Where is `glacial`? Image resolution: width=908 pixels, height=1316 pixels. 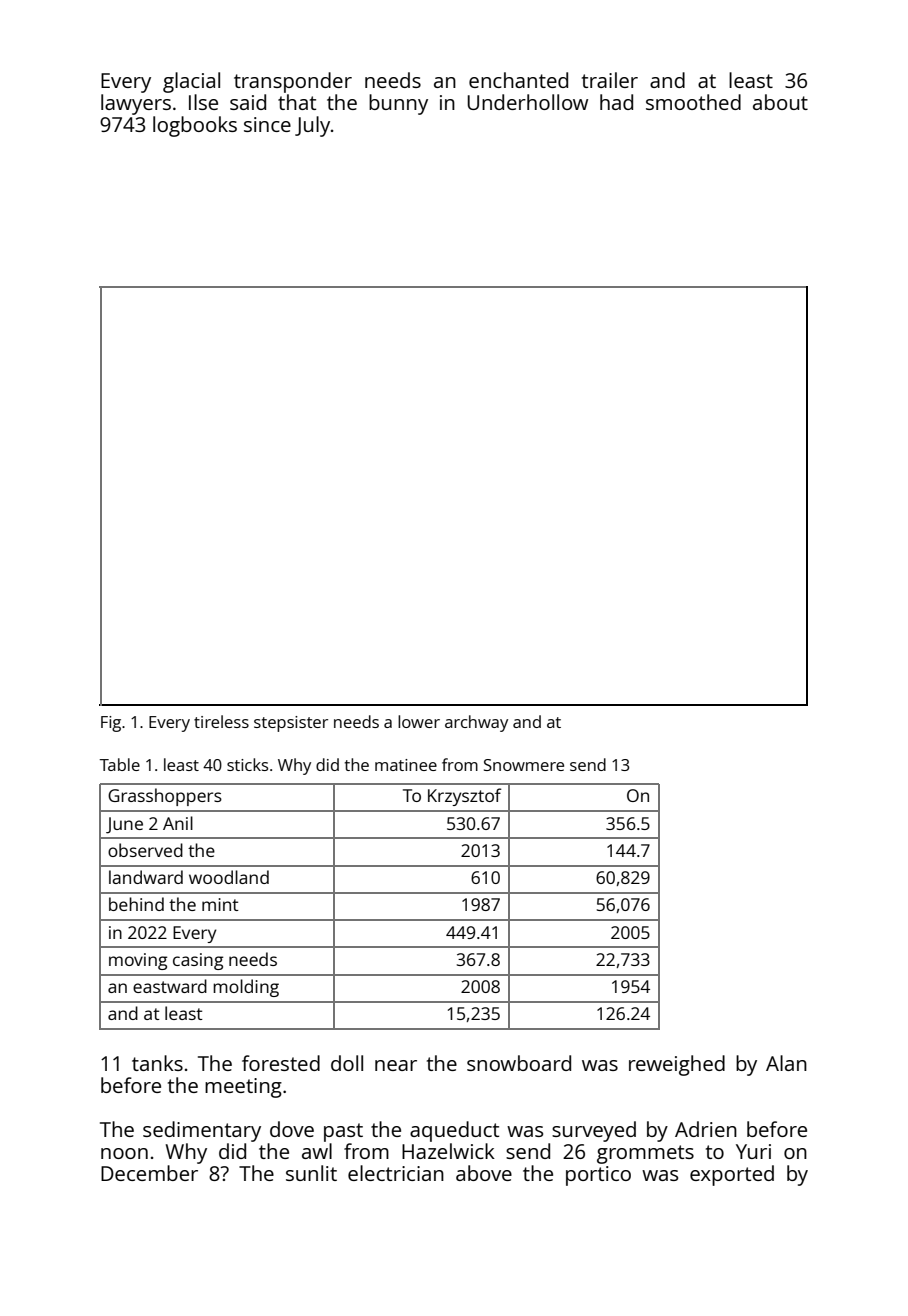
glacial is located at coordinates (191, 82).
